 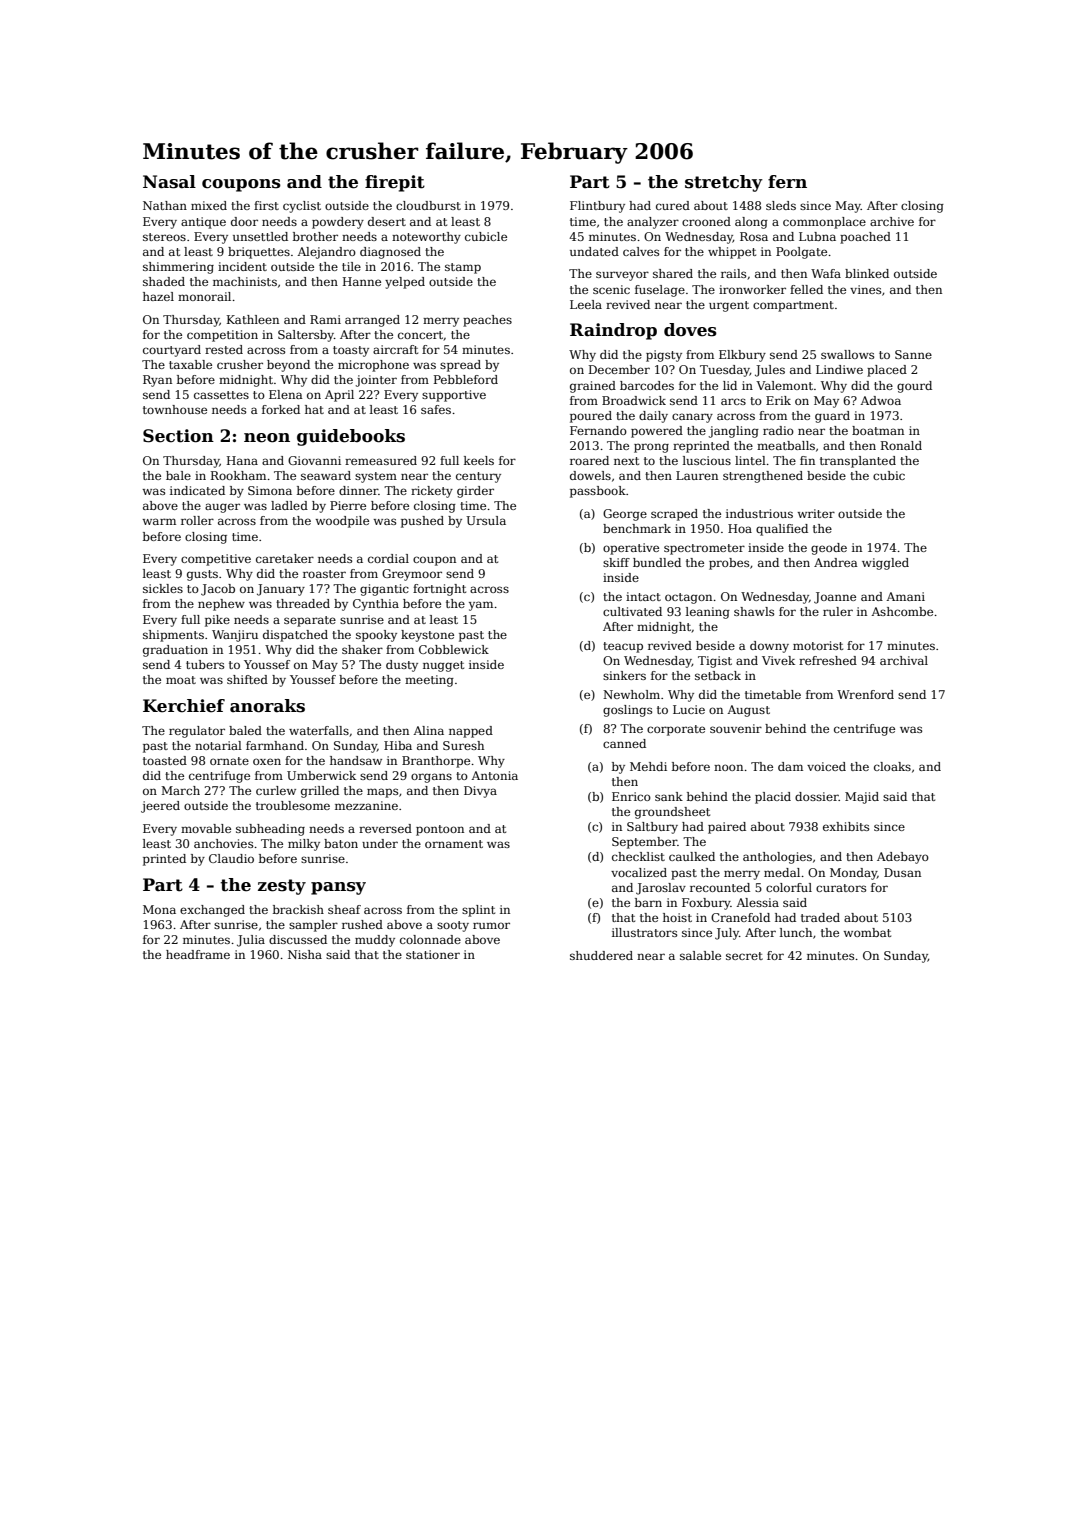 I want to click on Nisha, so click(x=305, y=954).
